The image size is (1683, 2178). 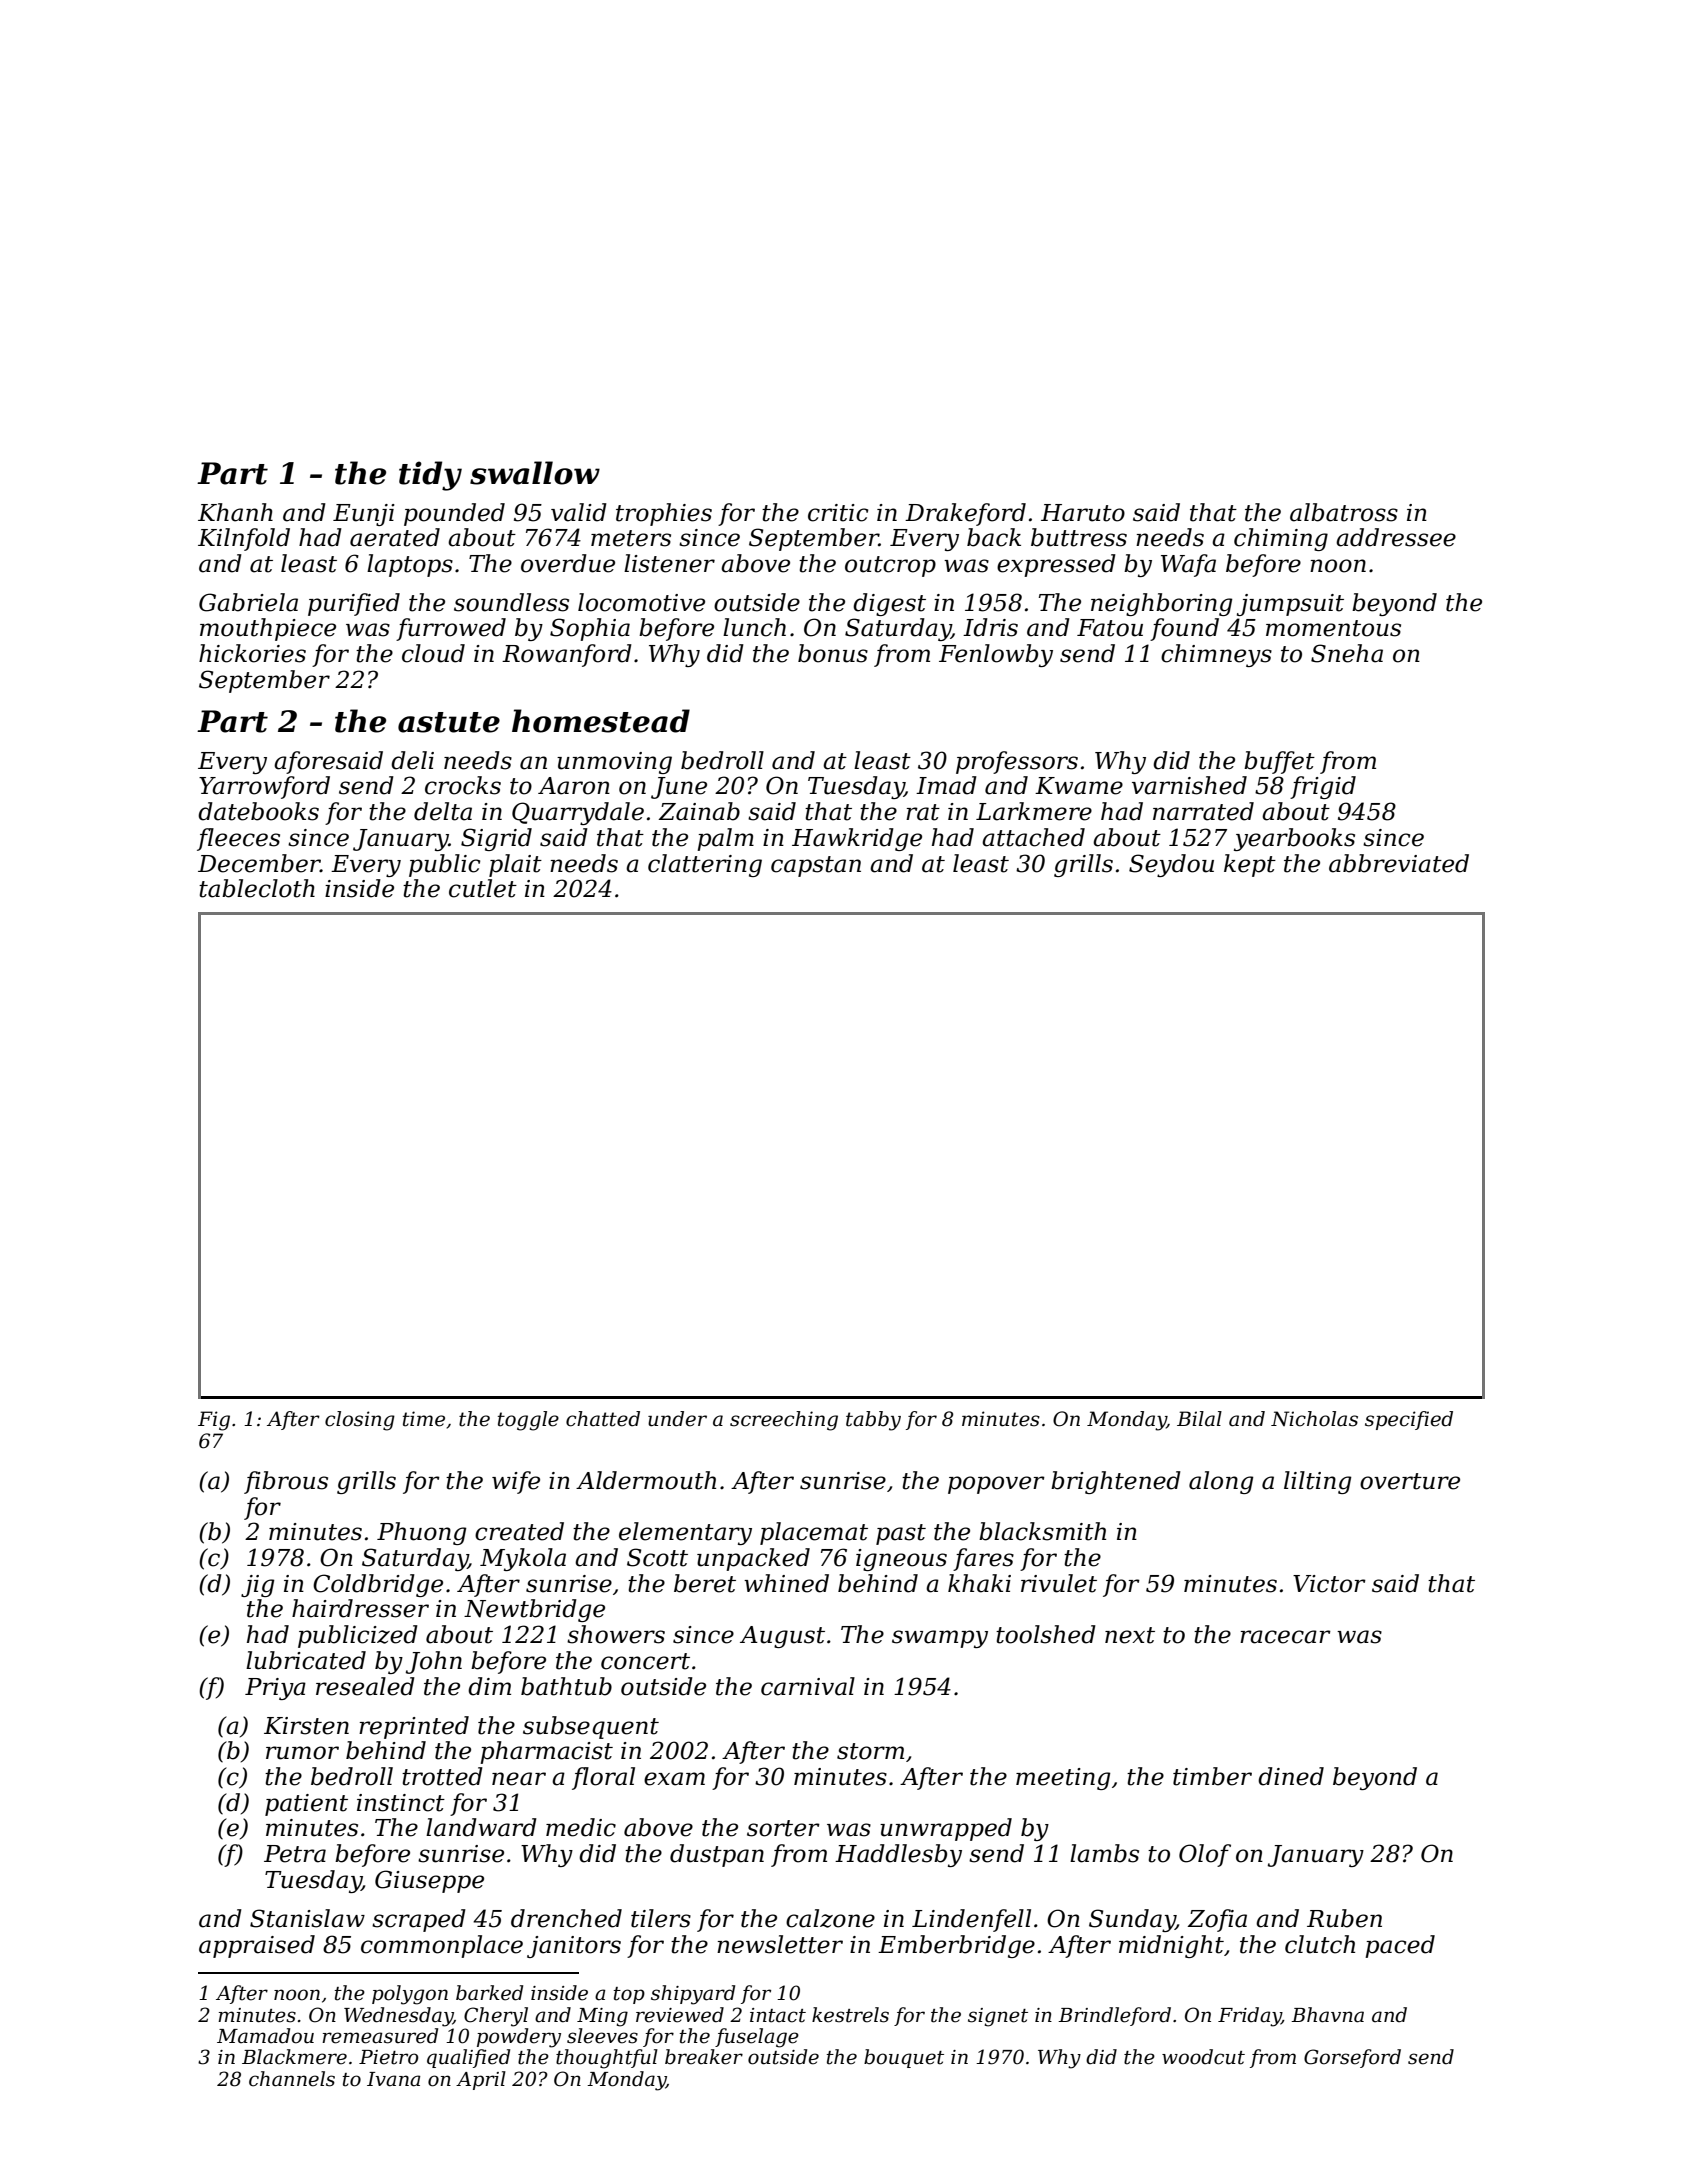 I want to click on Seydou, so click(x=1171, y=865).
